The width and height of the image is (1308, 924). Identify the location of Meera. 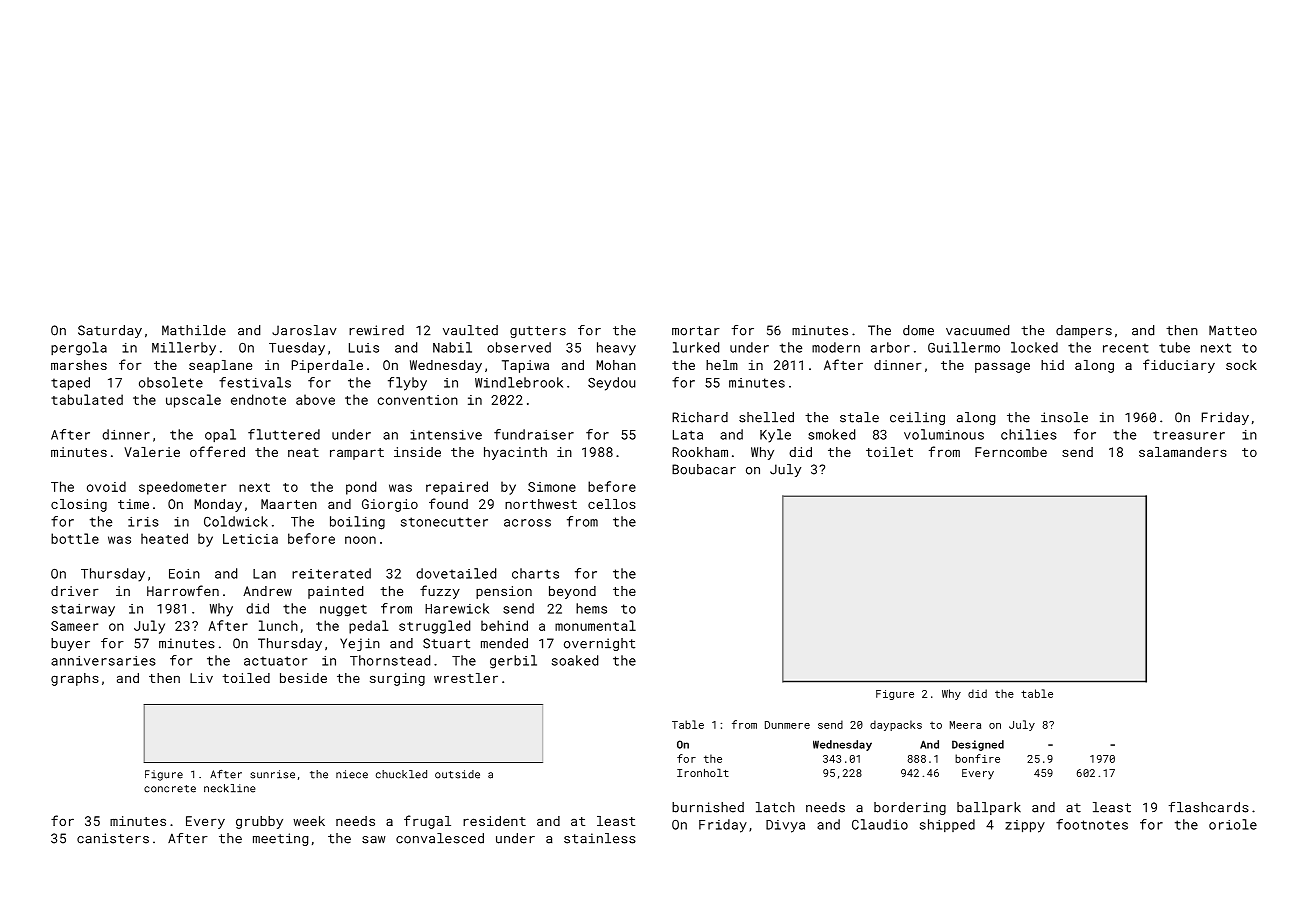
(965, 725).
